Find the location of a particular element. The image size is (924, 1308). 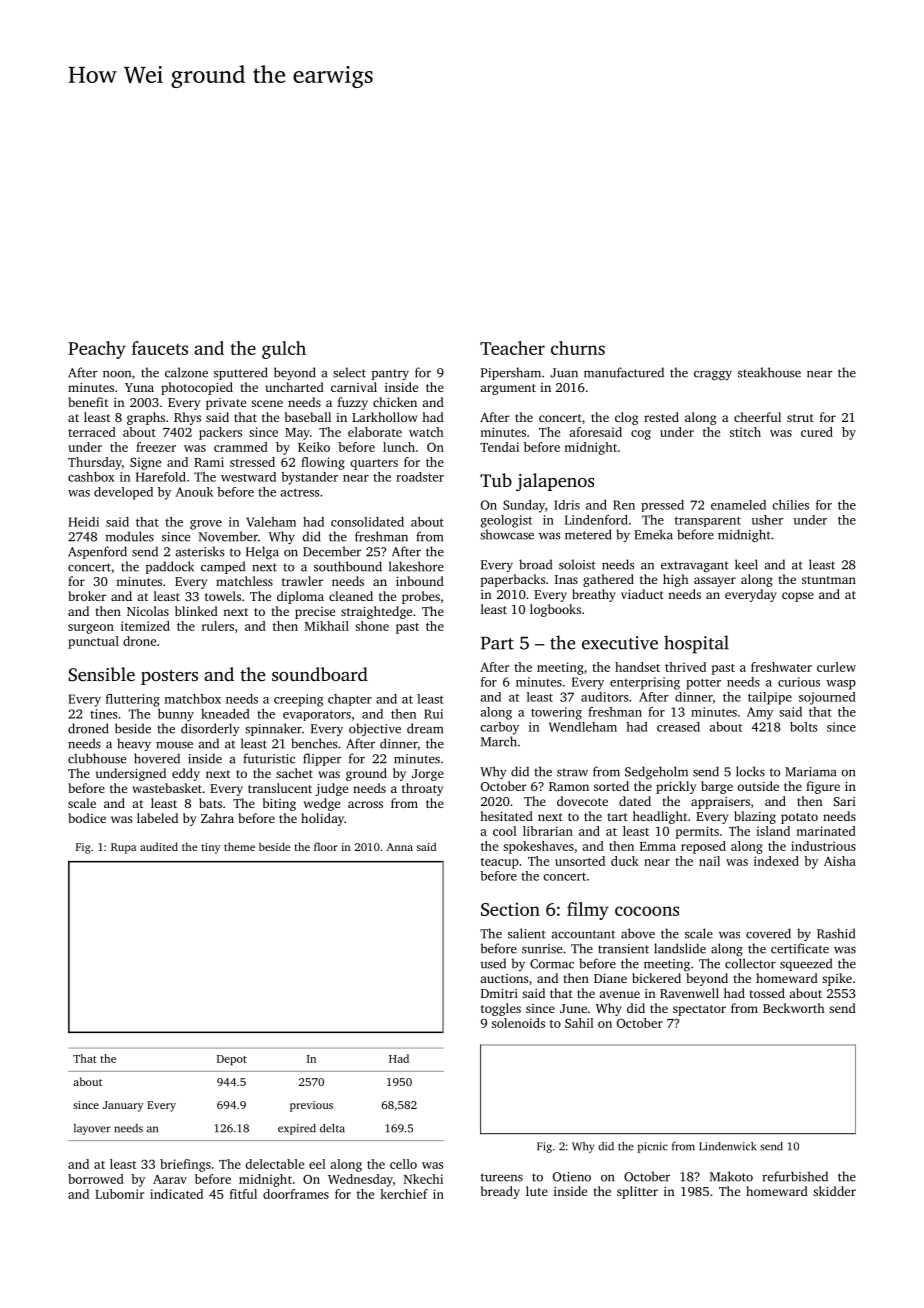

churns is located at coordinates (578, 348).
